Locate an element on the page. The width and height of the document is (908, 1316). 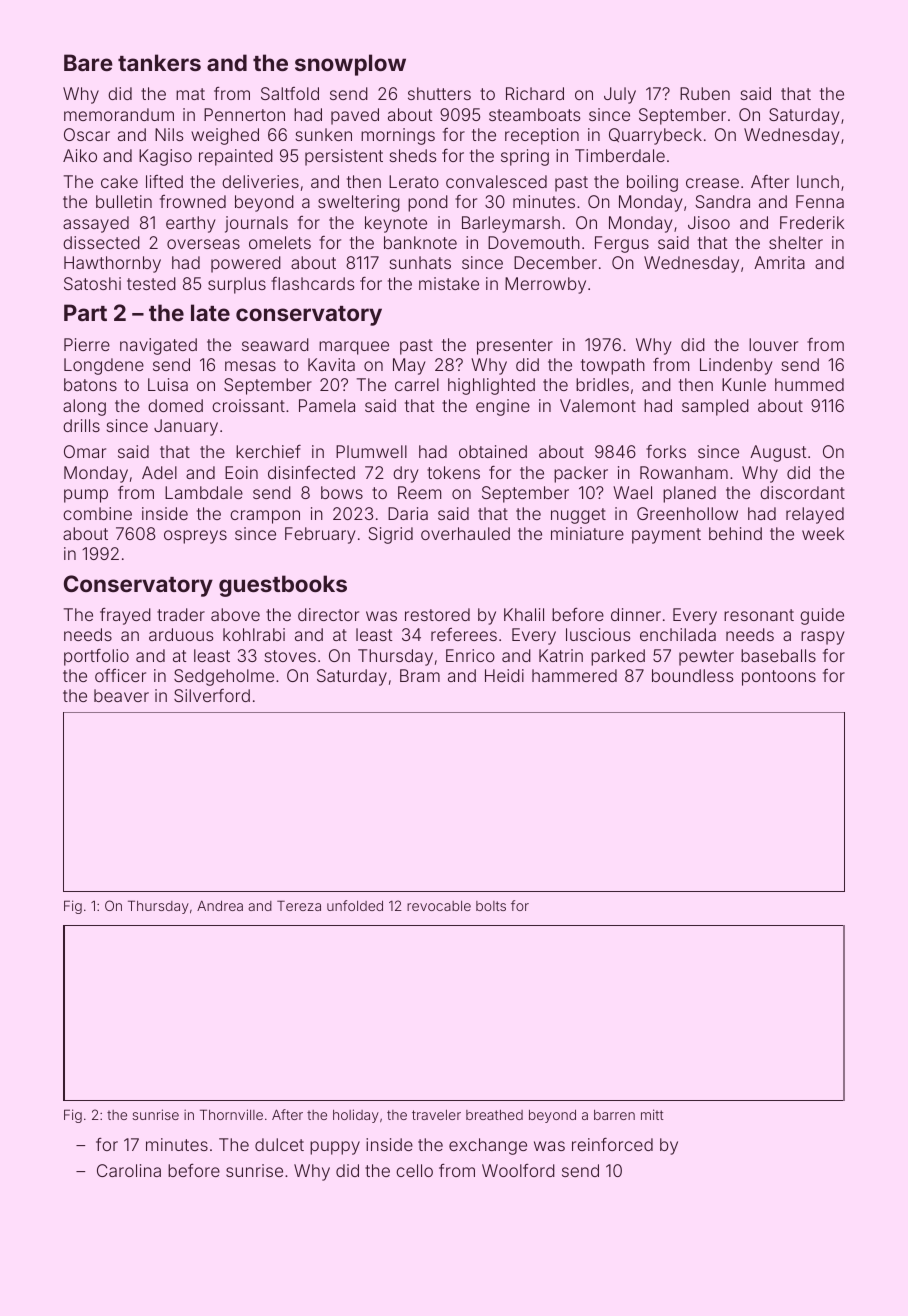
packer is located at coordinates (581, 474).
